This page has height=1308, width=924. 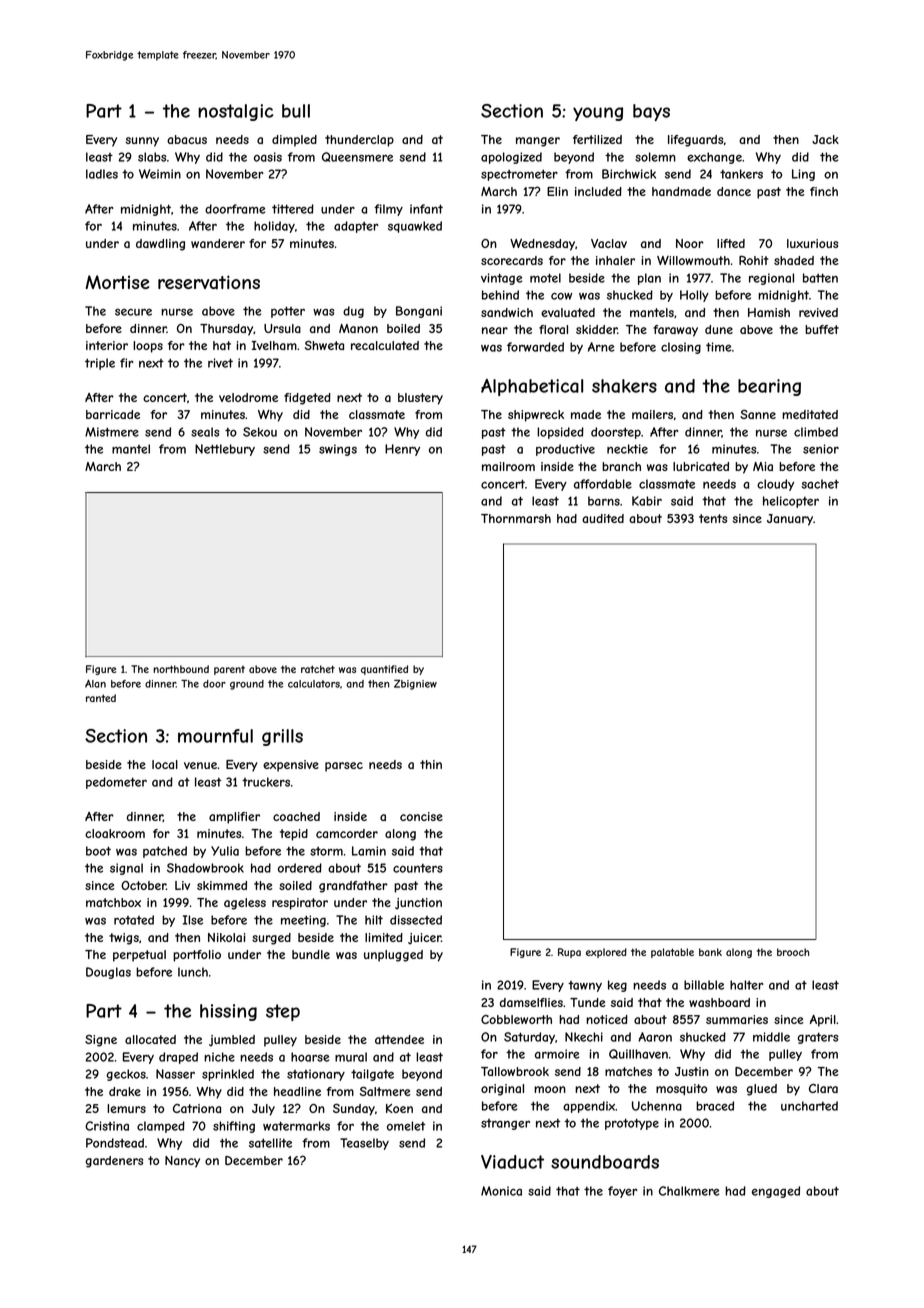 I want to click on Nettlebury, so click(x=225, y=450).
